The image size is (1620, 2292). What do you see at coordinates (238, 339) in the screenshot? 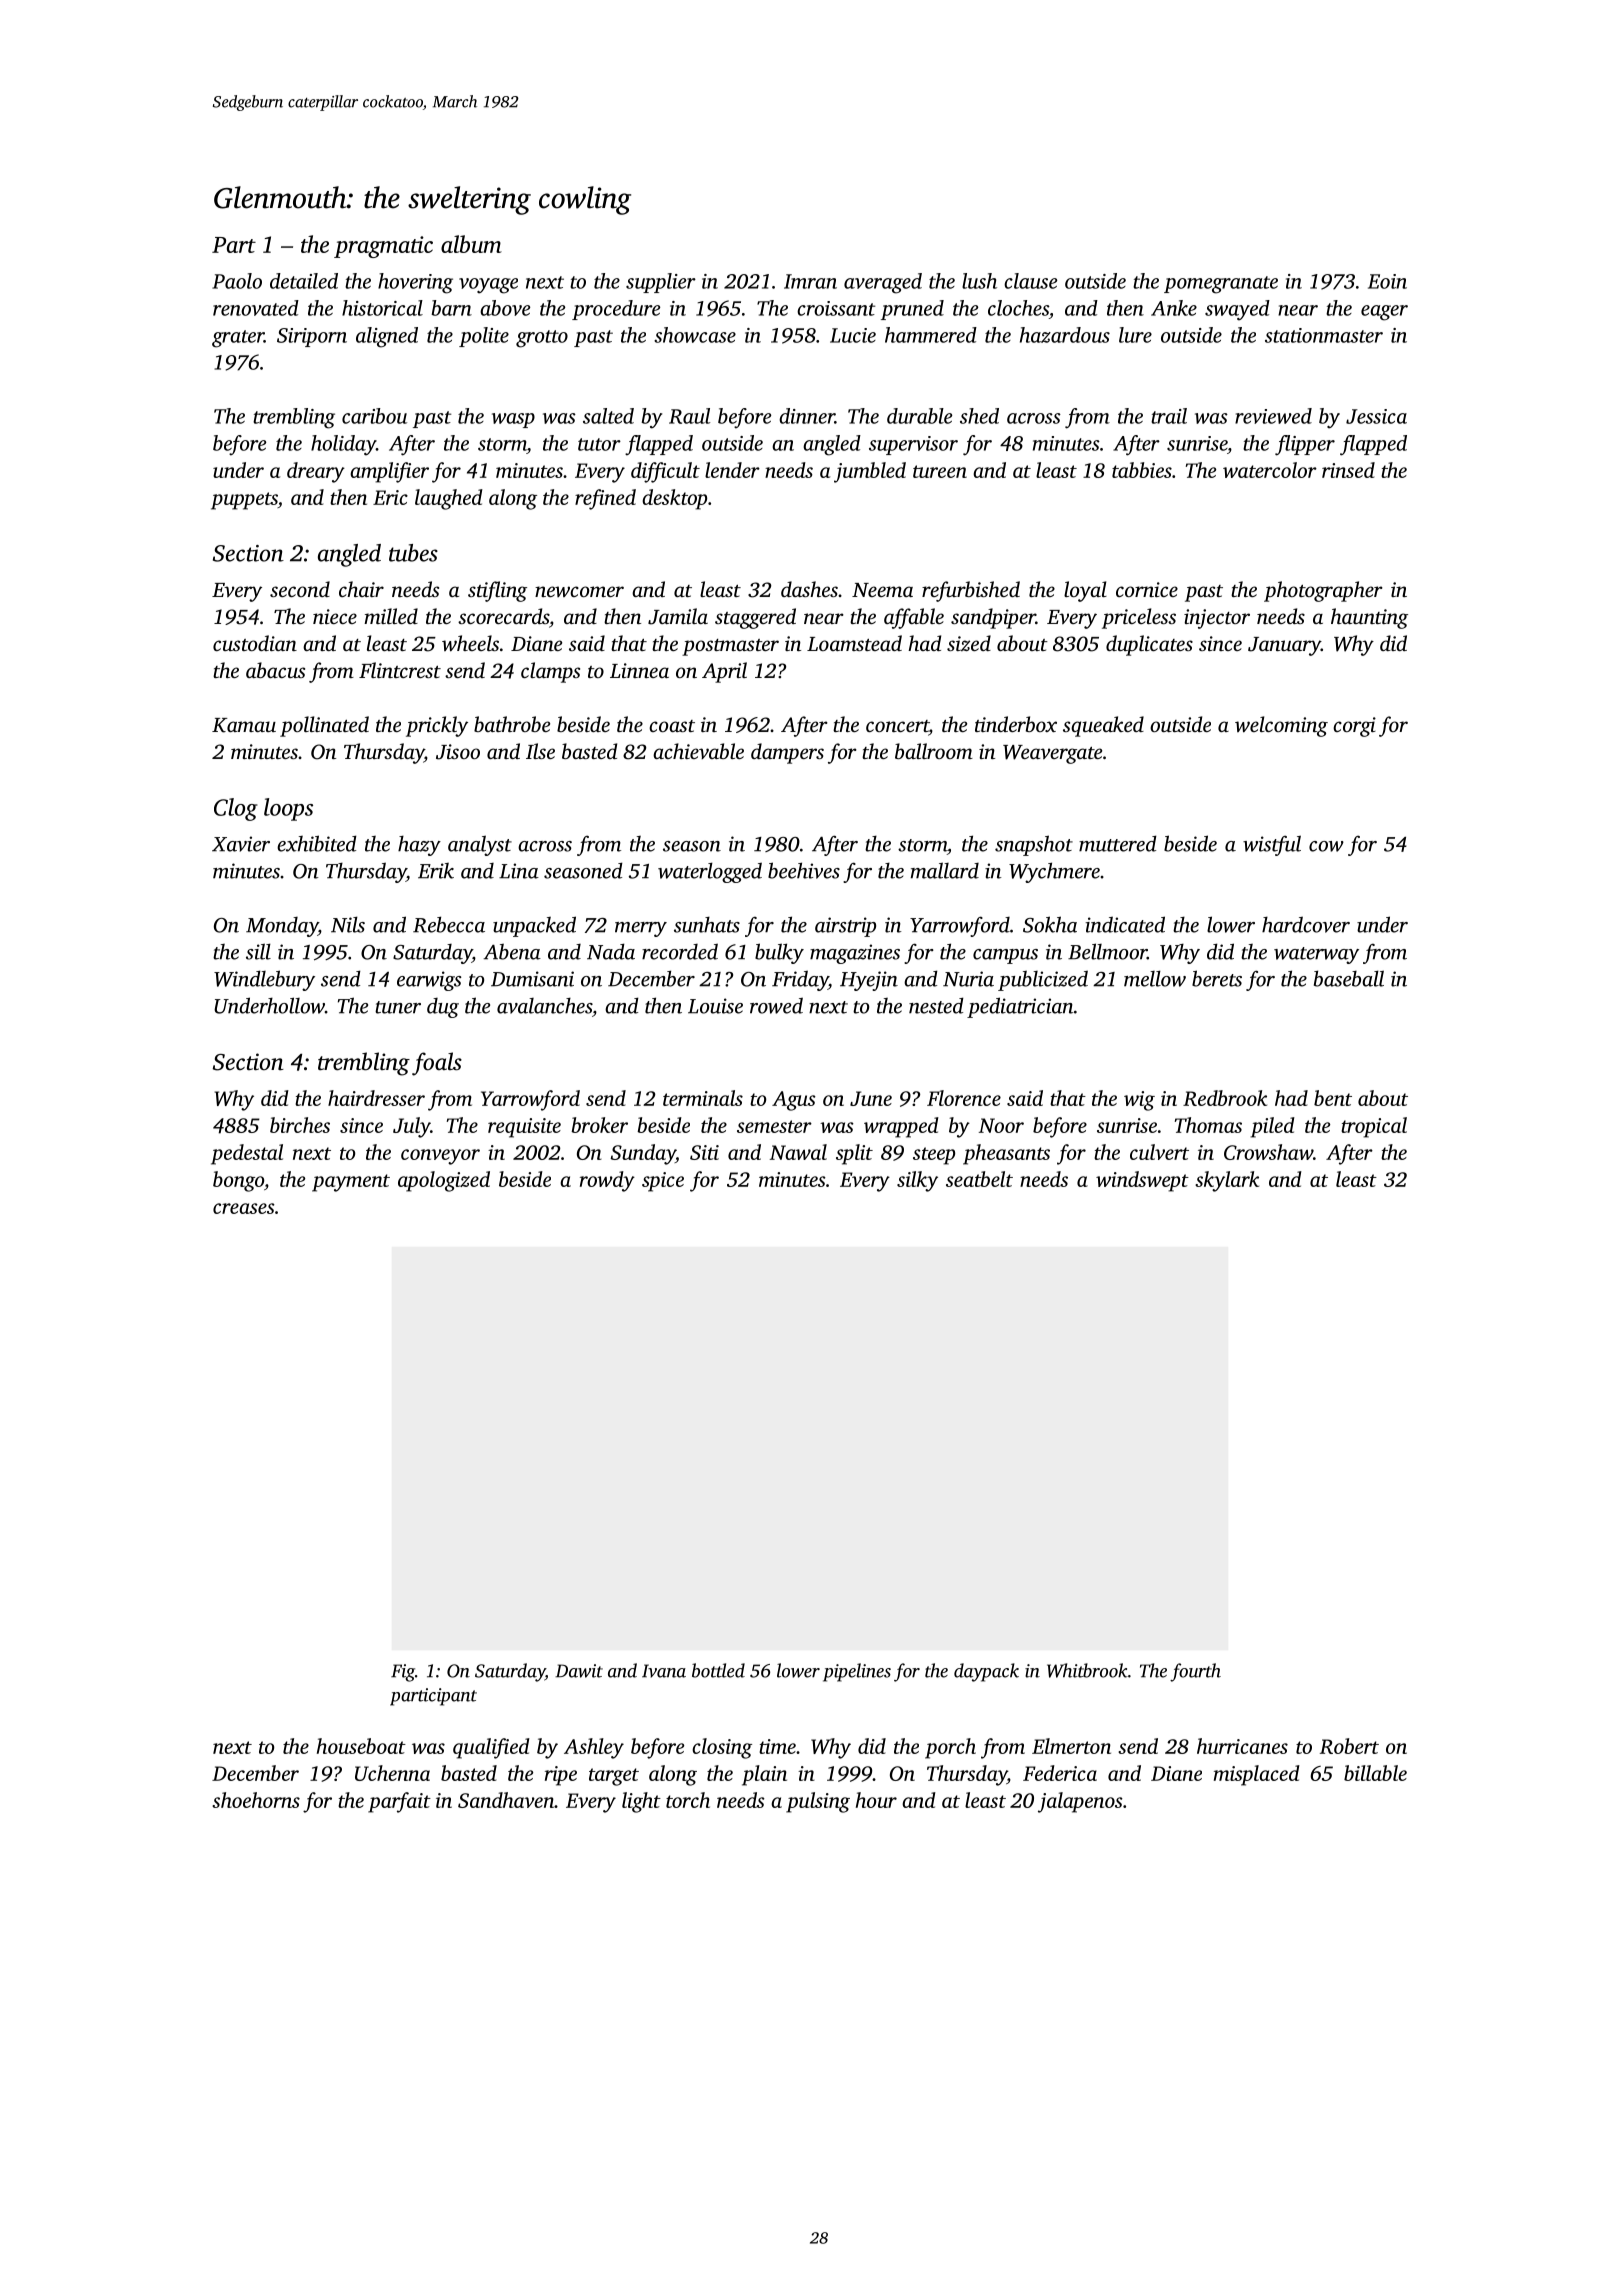
I see `grater` at bounding box center [238, 339].
